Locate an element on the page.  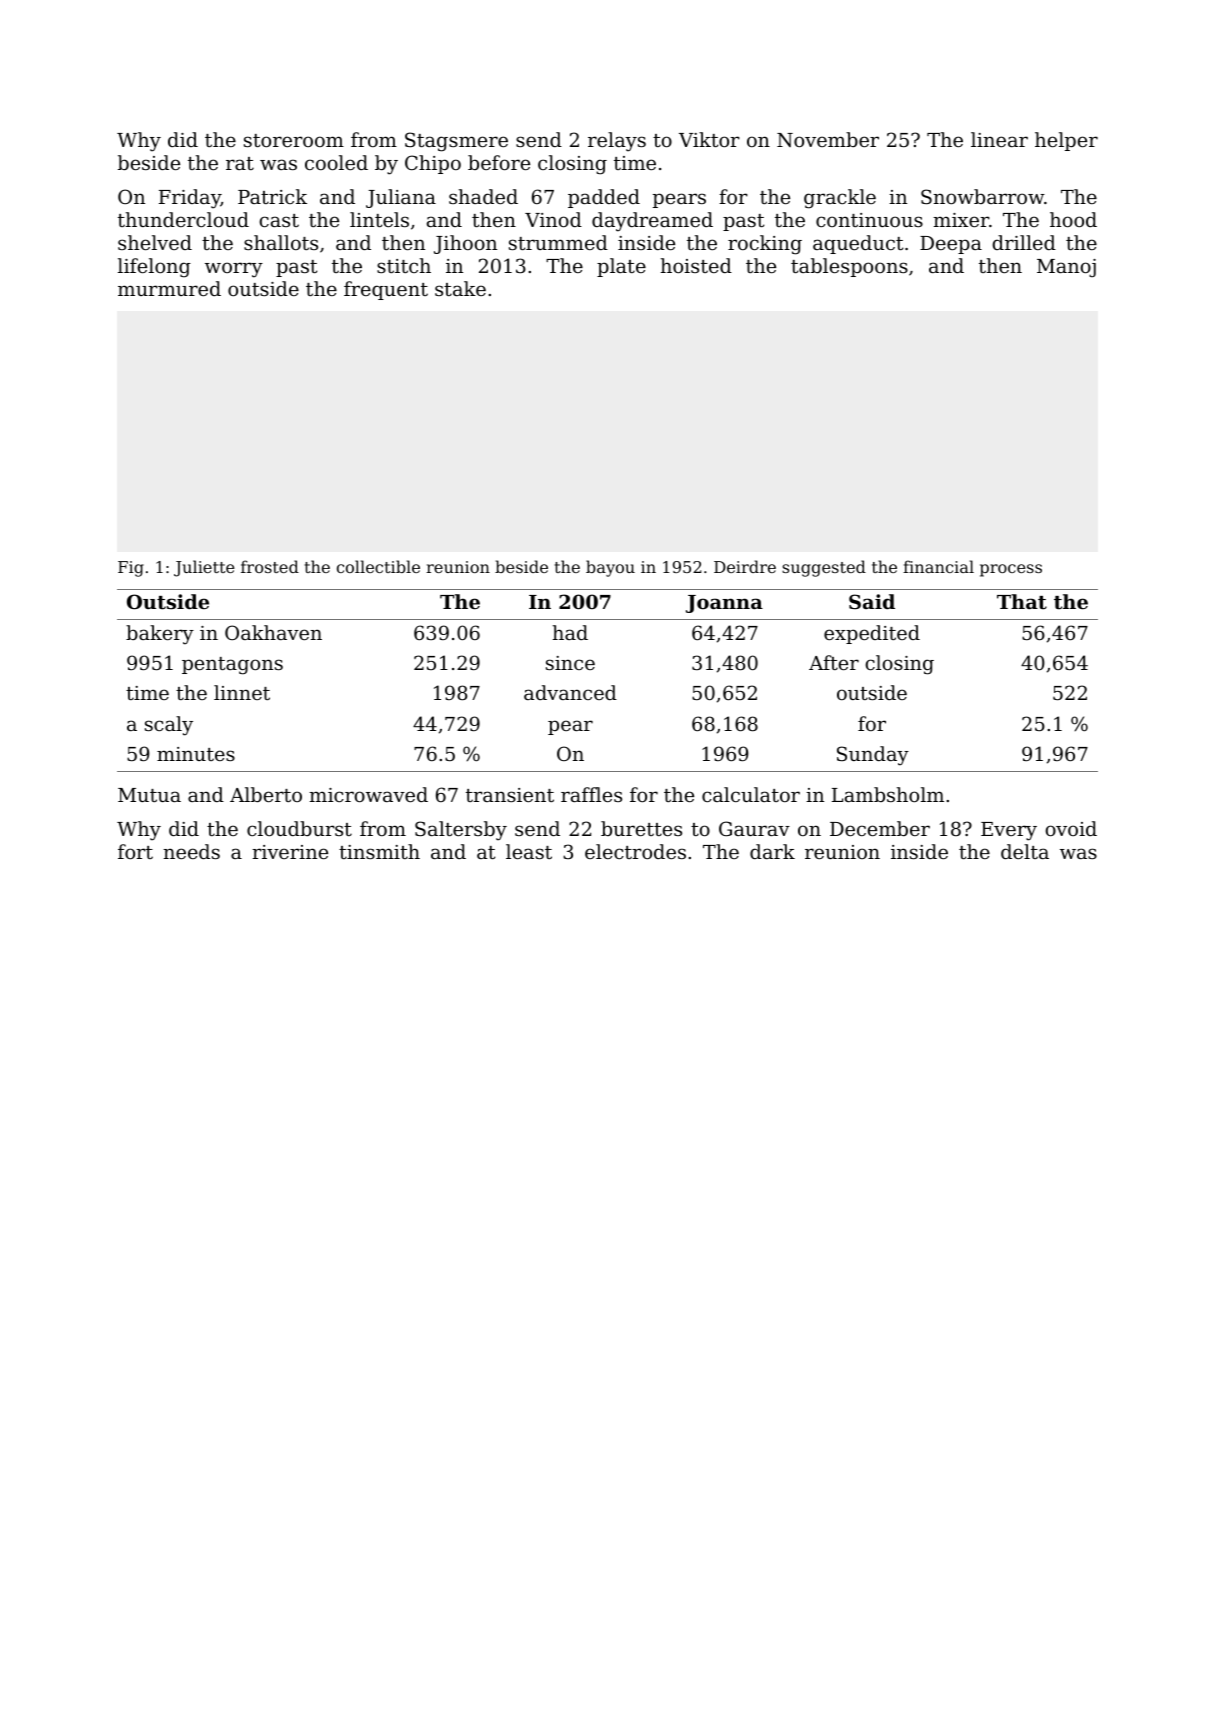
cloudburst is located at coordinates (299, 828).
